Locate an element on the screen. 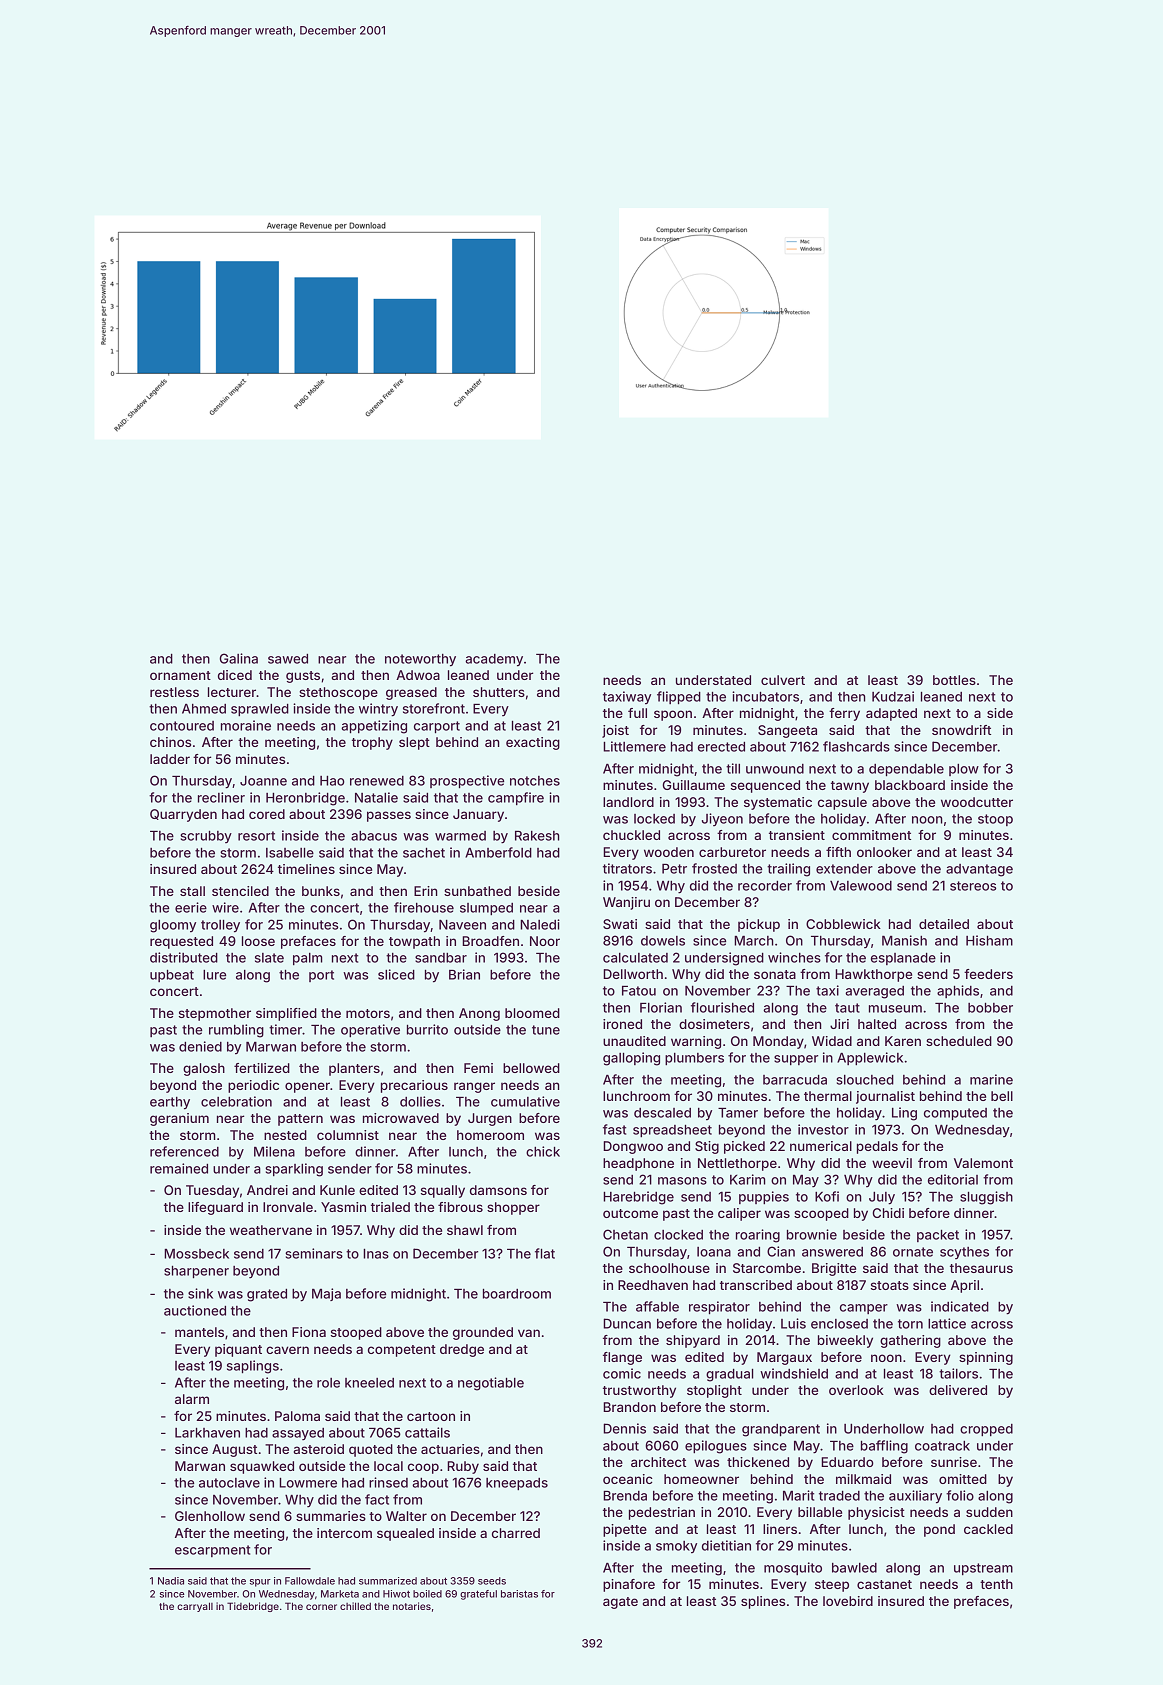  omitted is located at coordinates (963, 1479).
